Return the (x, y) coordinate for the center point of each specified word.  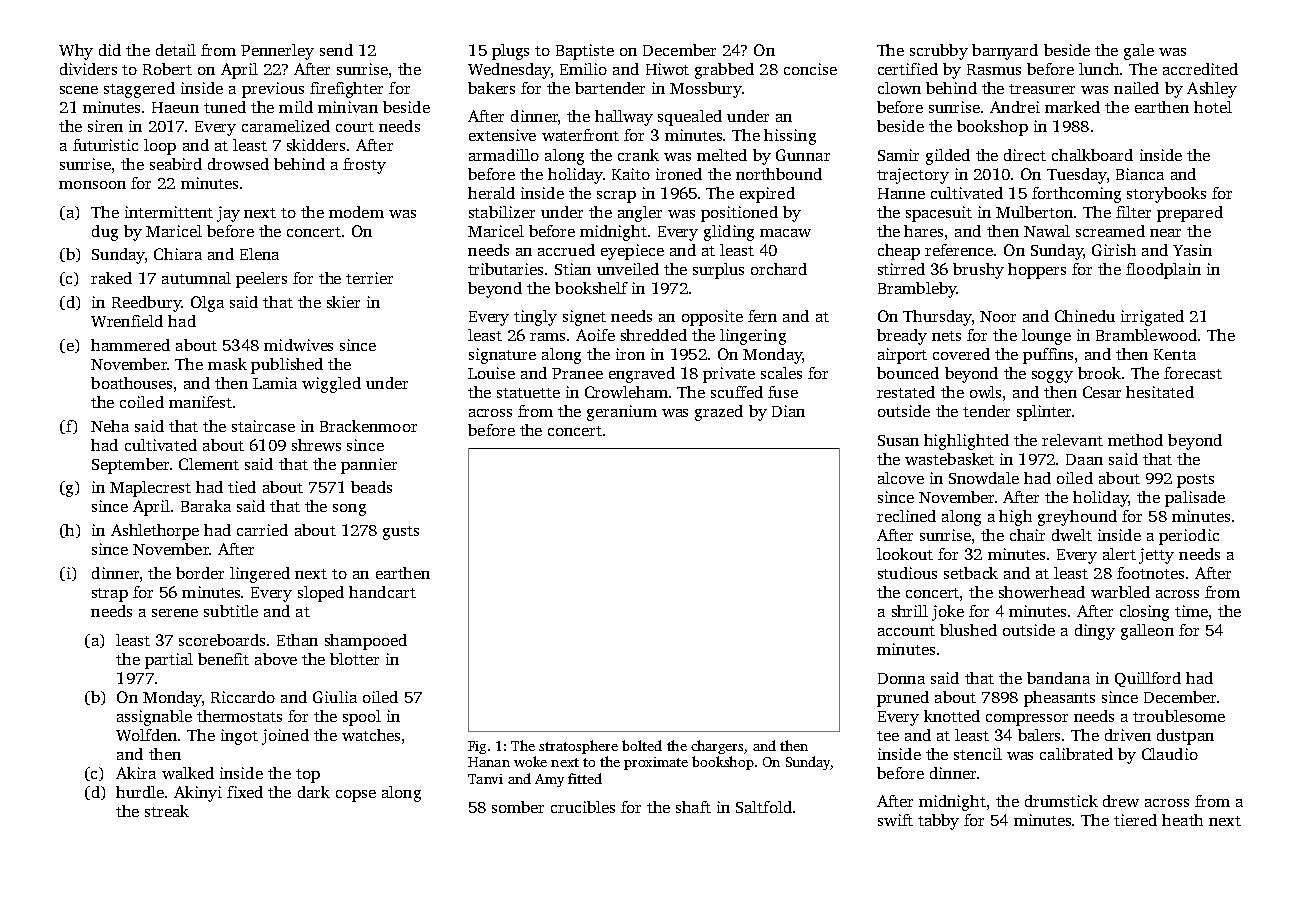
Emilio (583, 69)
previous (273, 90)
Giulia (335, 697)
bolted (642, 745)
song (349, 510)
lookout (905, 554)
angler (640, 214)
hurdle (140, 792)
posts (1195, 481)
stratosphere (578, 747)
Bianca (1140, 174)
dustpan (1185, 737)
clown (899, 88)
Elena (259, 254)
